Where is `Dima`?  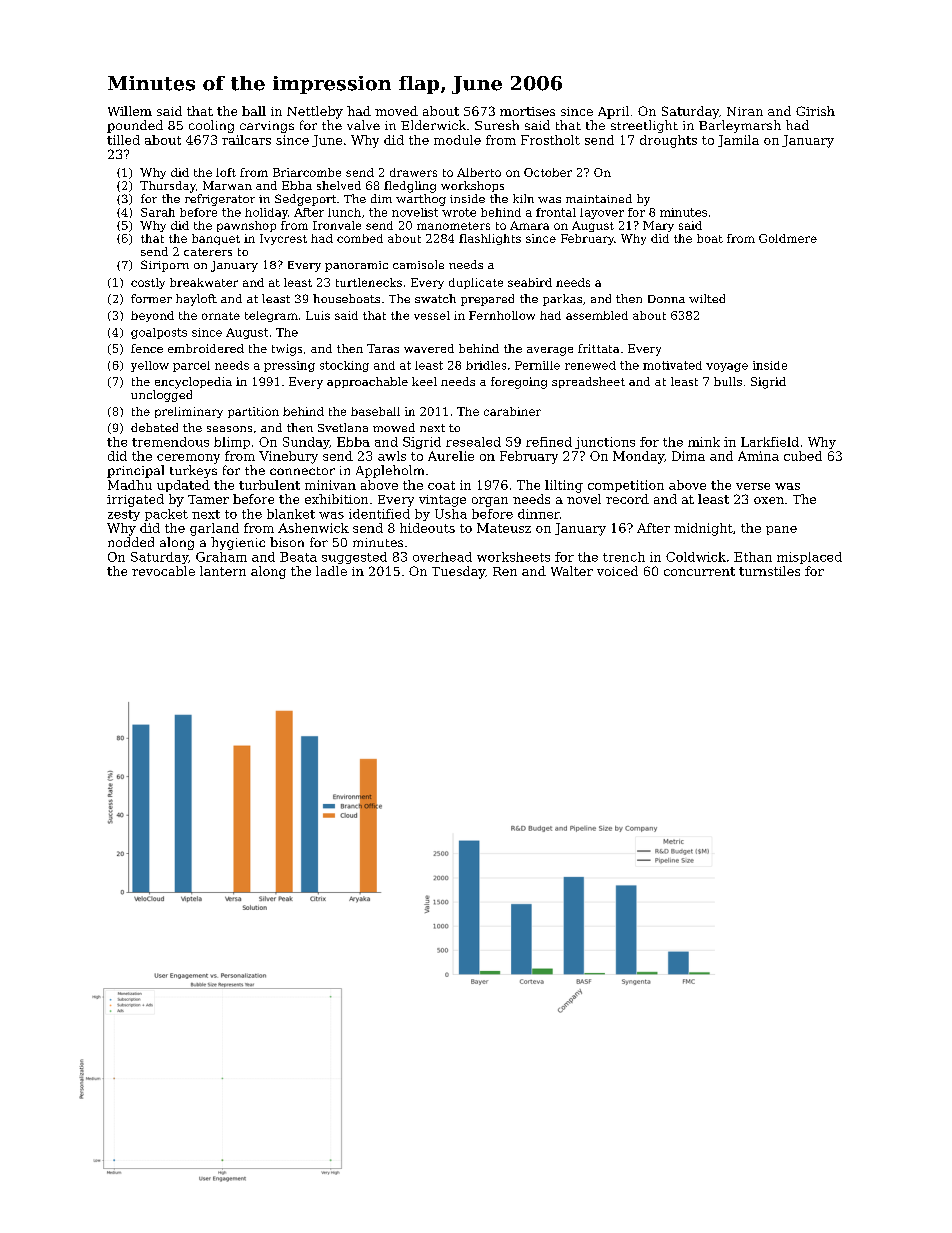
Dima is located at coordinates (688, 456).
